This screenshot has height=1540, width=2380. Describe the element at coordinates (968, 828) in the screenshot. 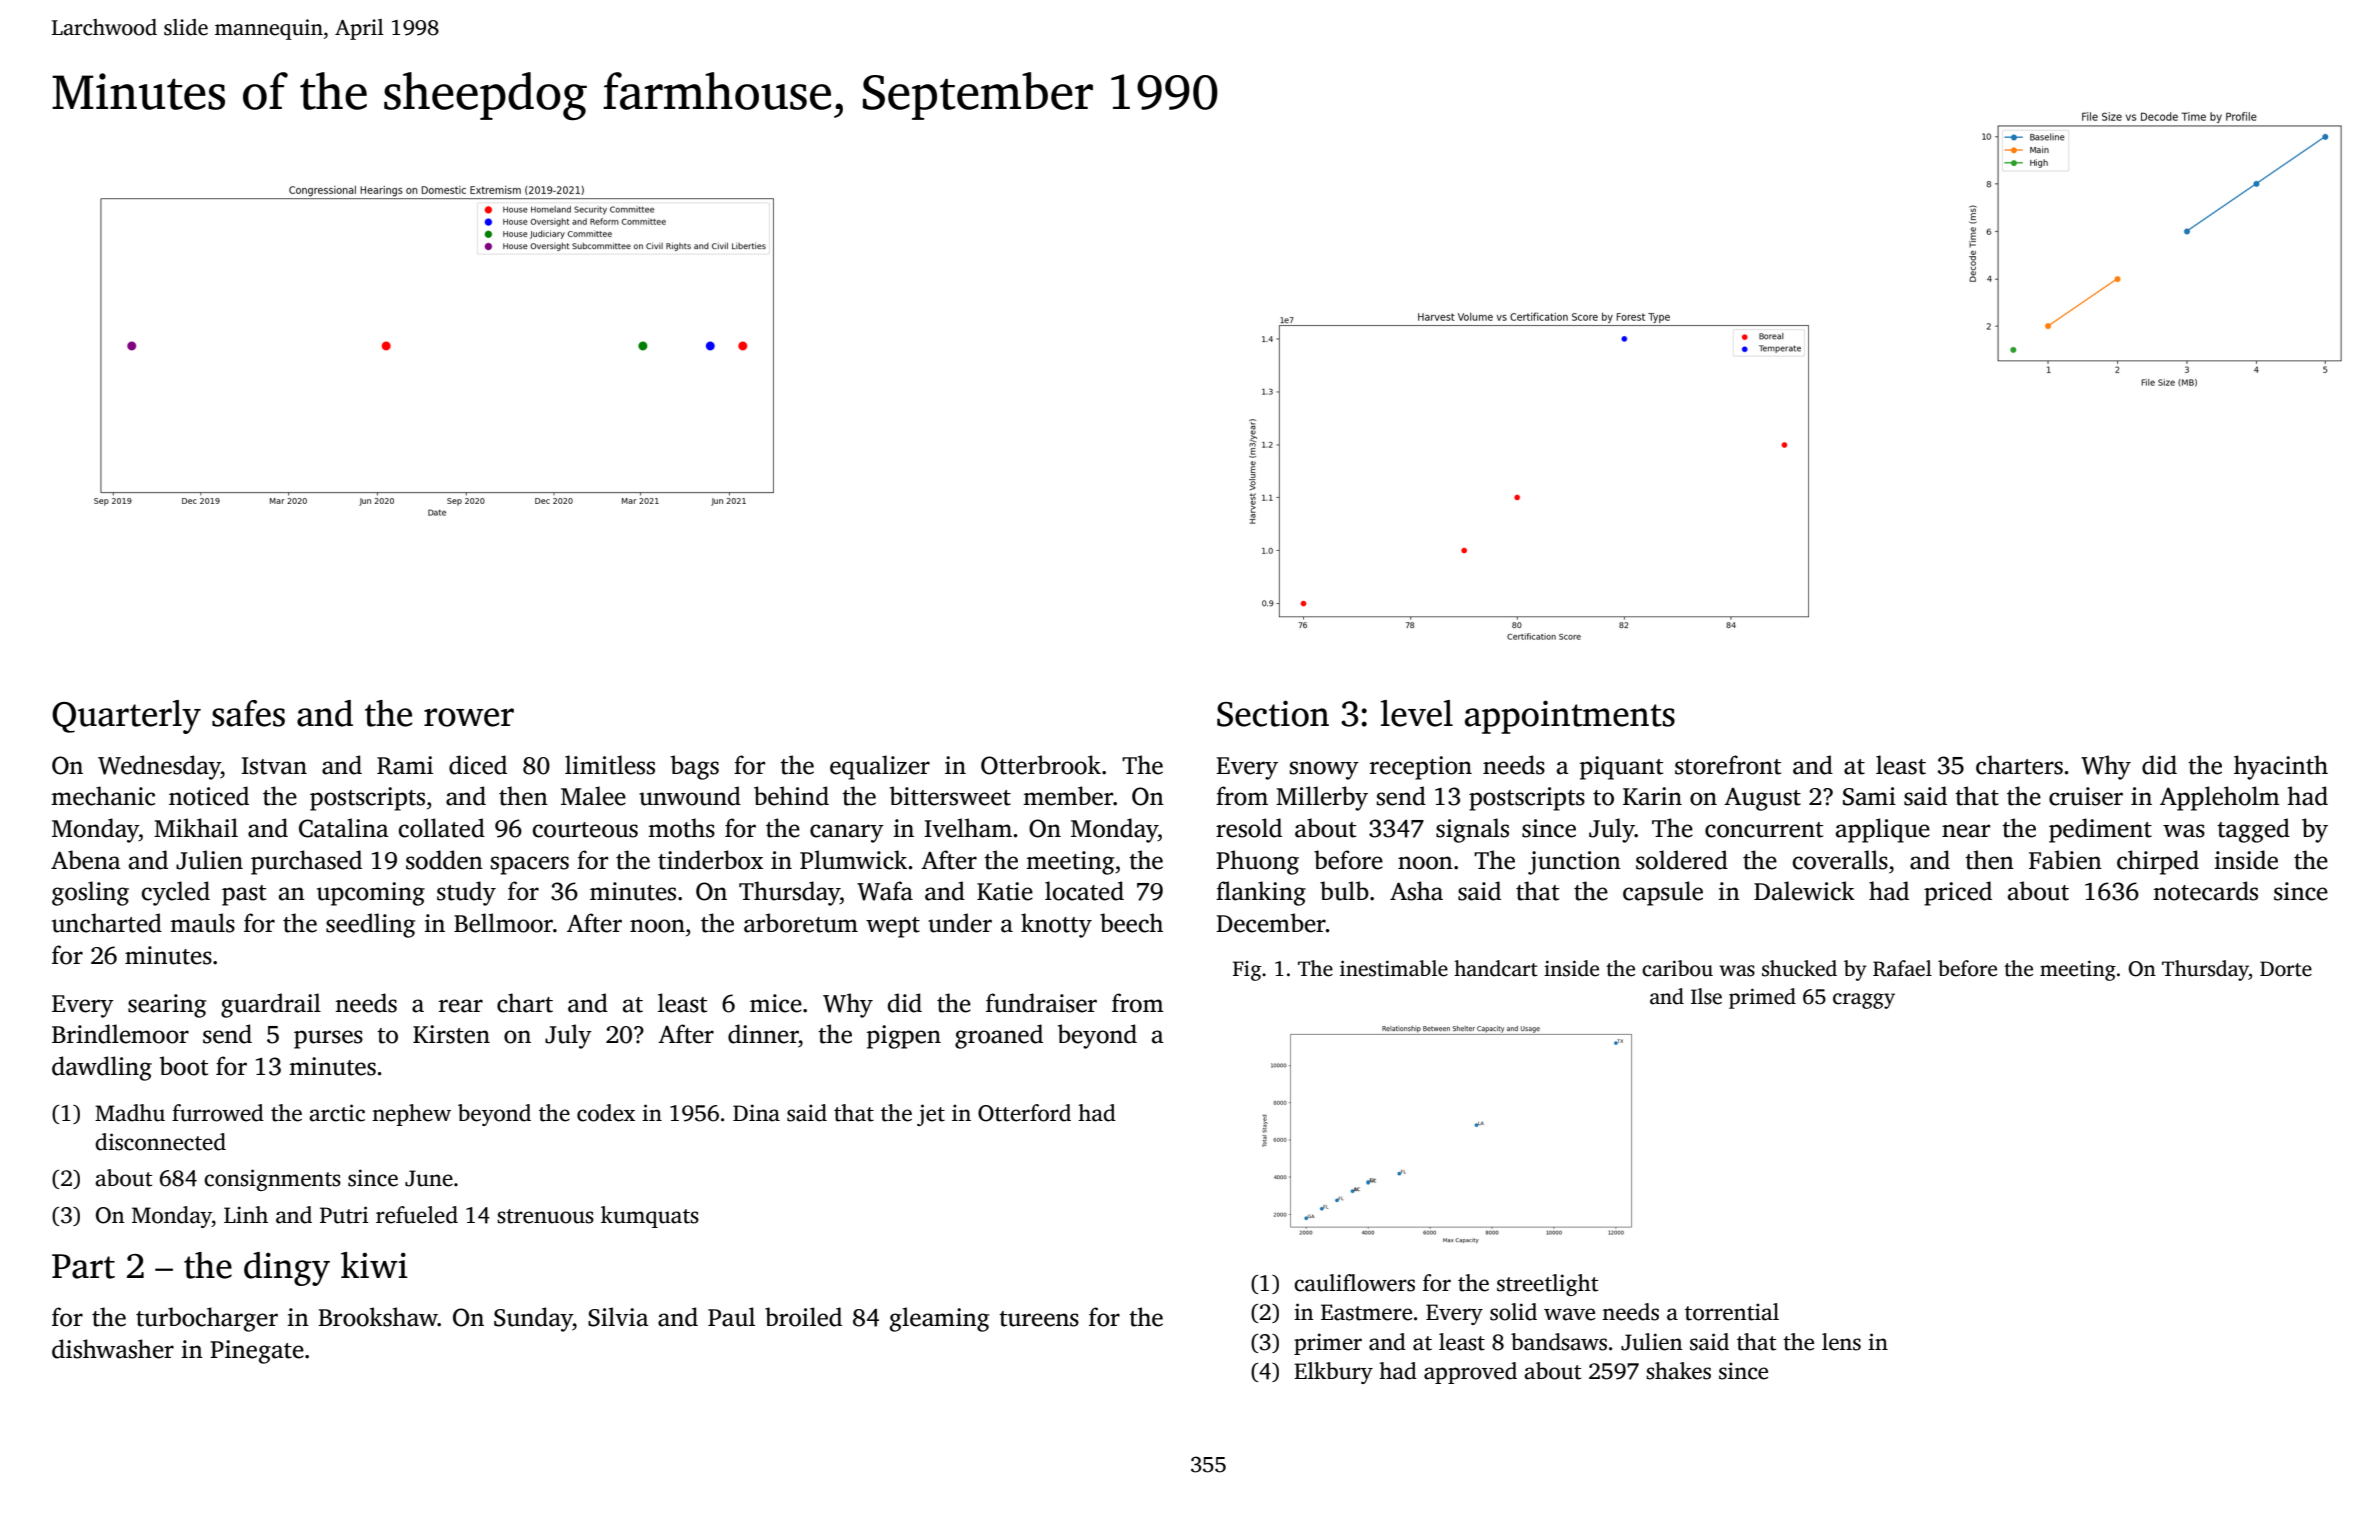

I see `Ivelham` at that location.
